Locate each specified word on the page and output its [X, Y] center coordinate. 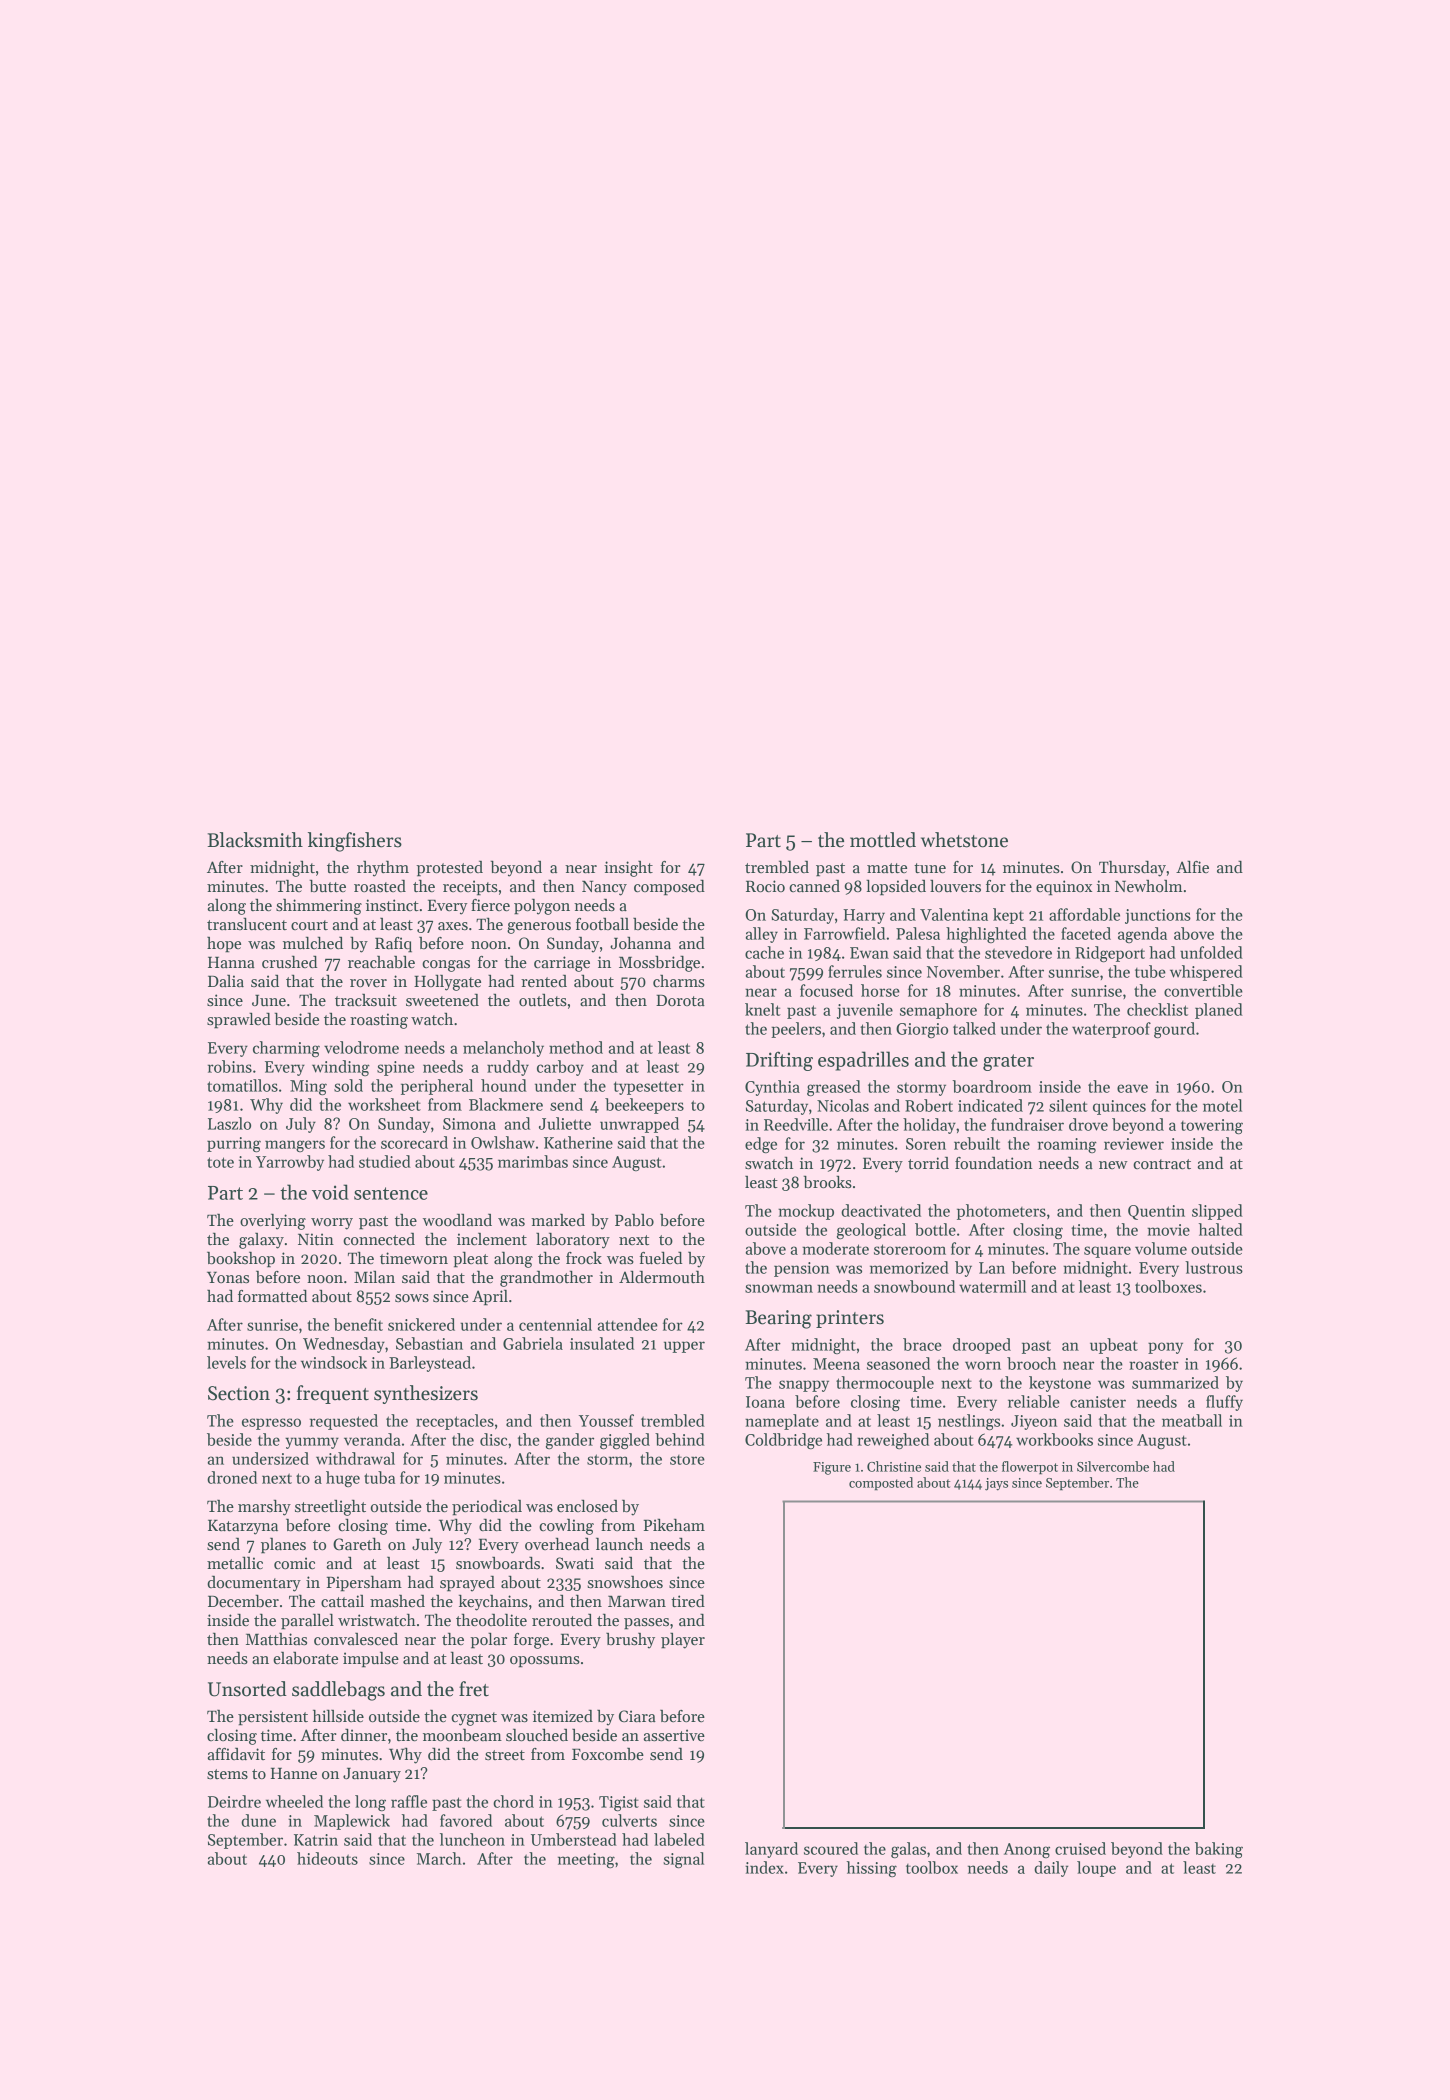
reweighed [893, 1441]
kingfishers [355, 842]
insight [628, 869]
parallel [307, 1622]
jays [996, 1484]
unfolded [1211, 952]
